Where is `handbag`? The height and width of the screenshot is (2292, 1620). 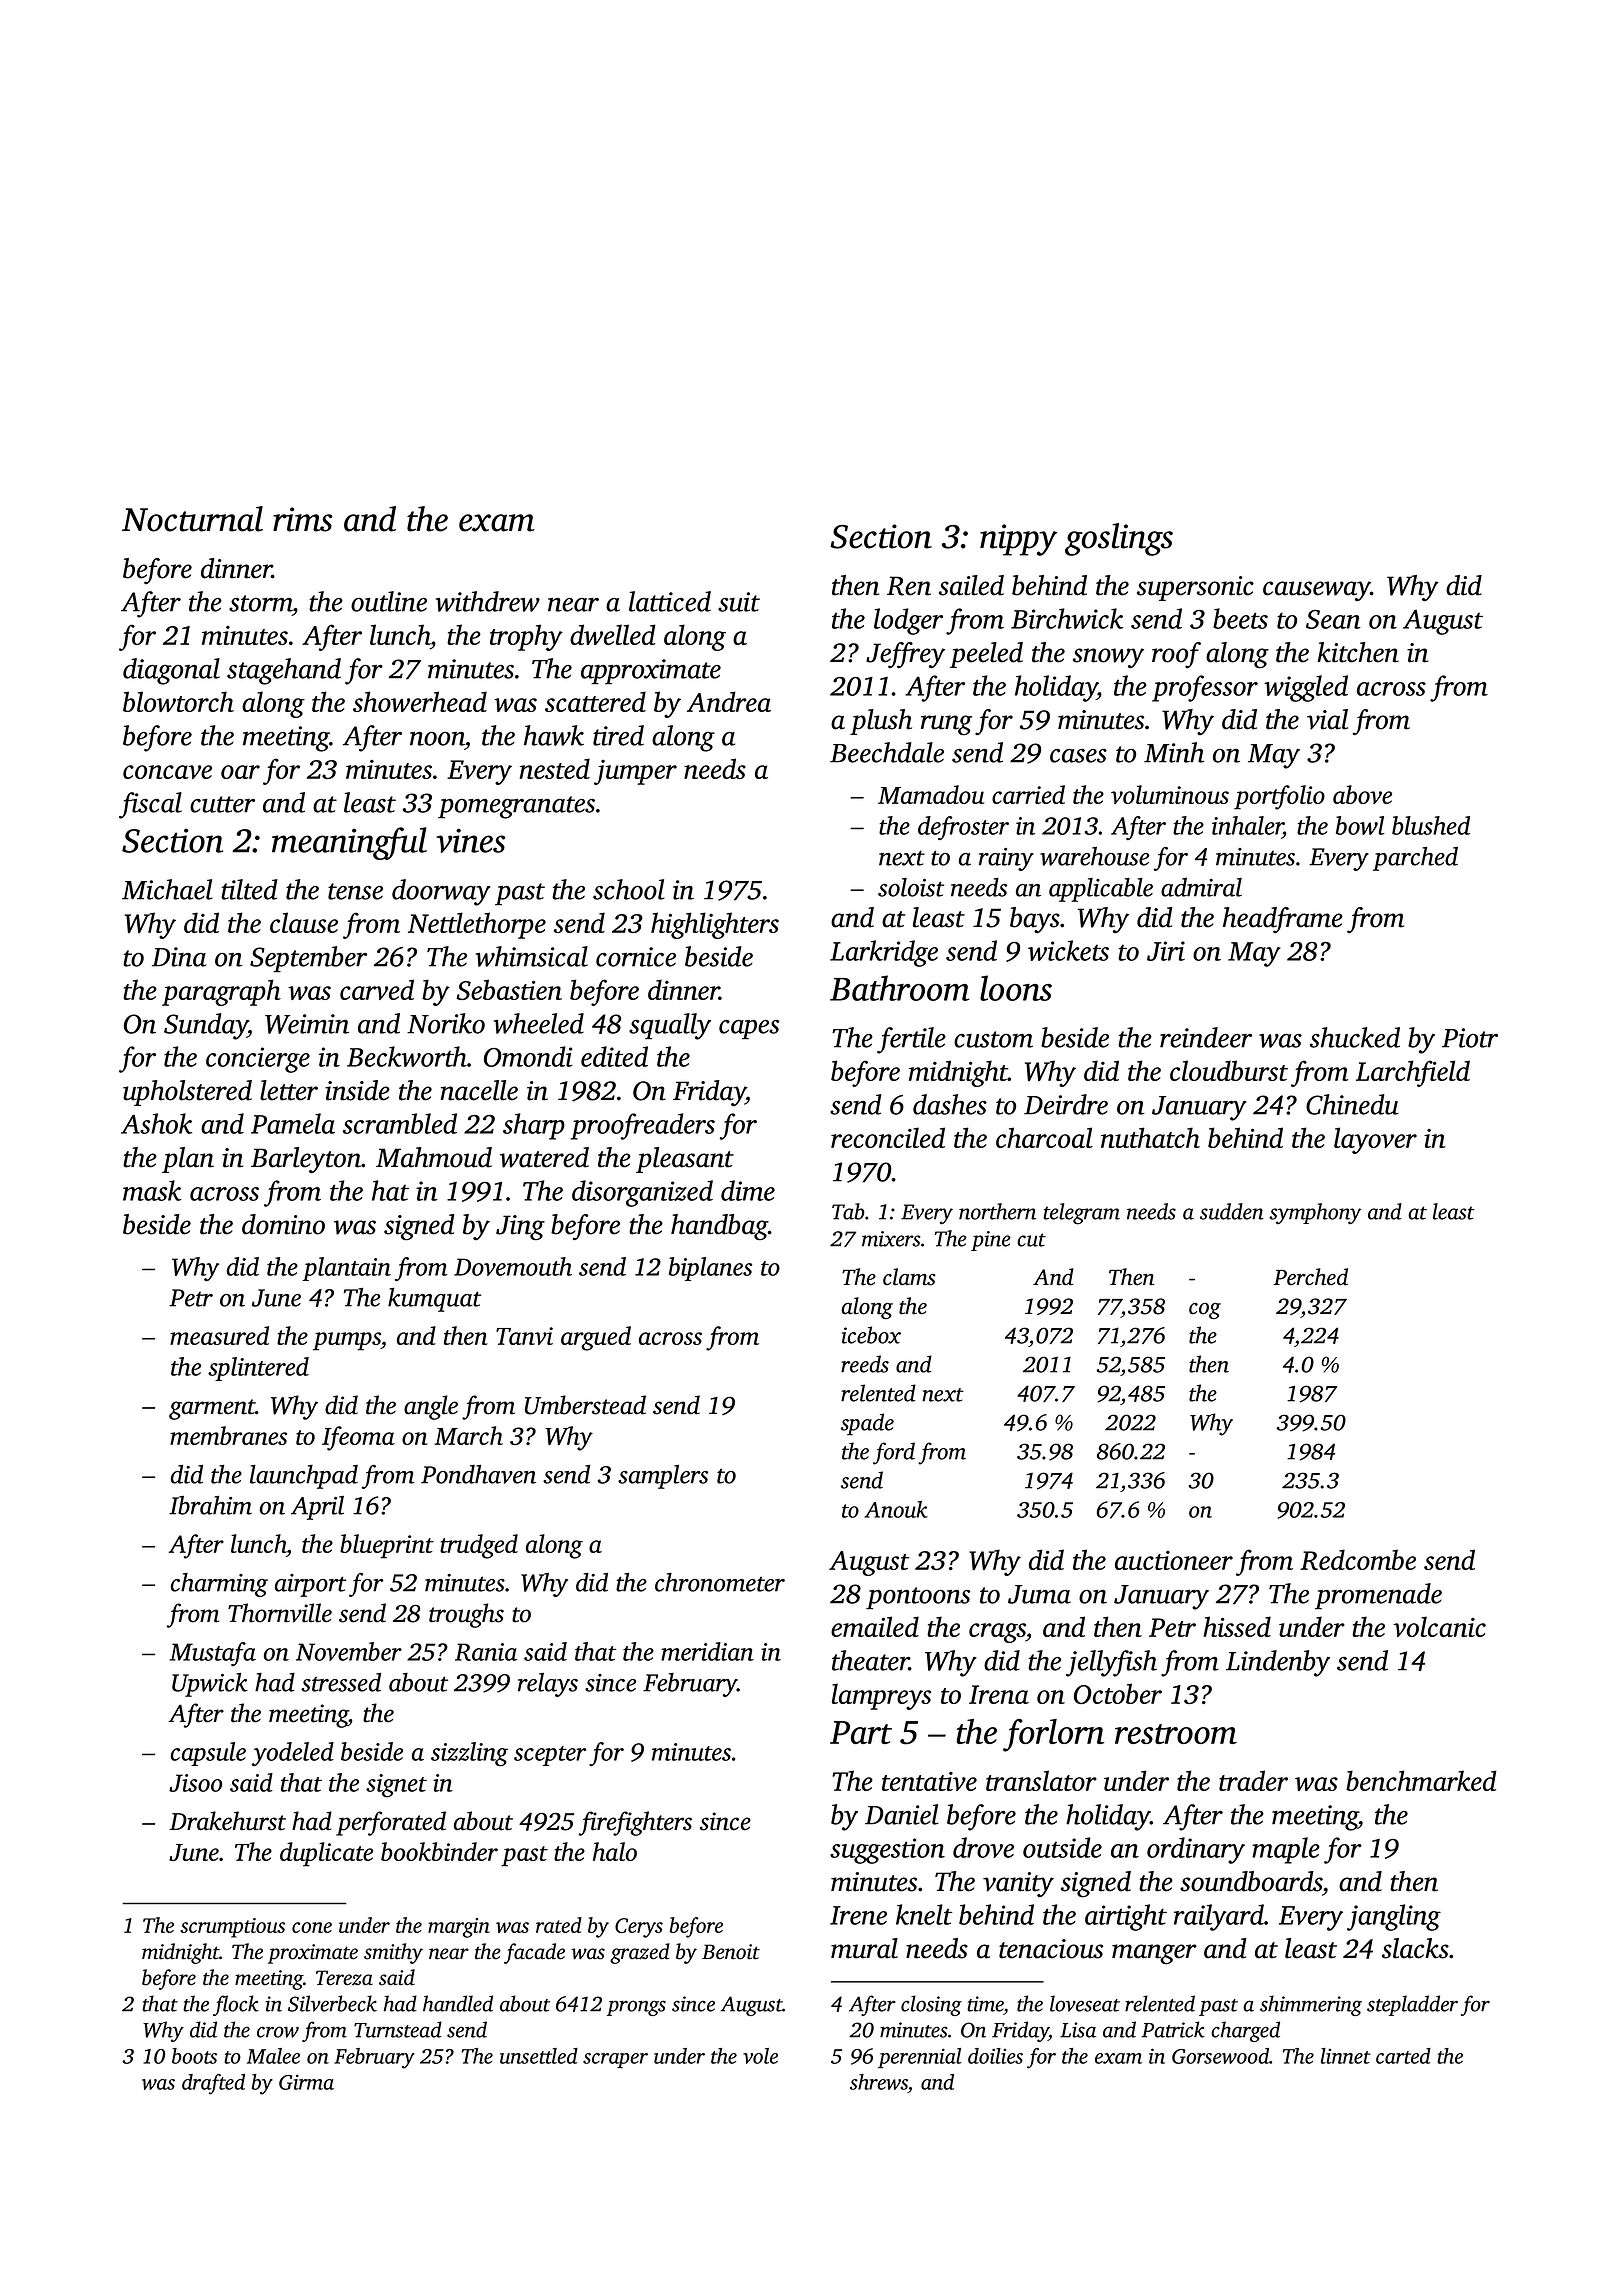
handbag is located at coordinates (719, 1227).
